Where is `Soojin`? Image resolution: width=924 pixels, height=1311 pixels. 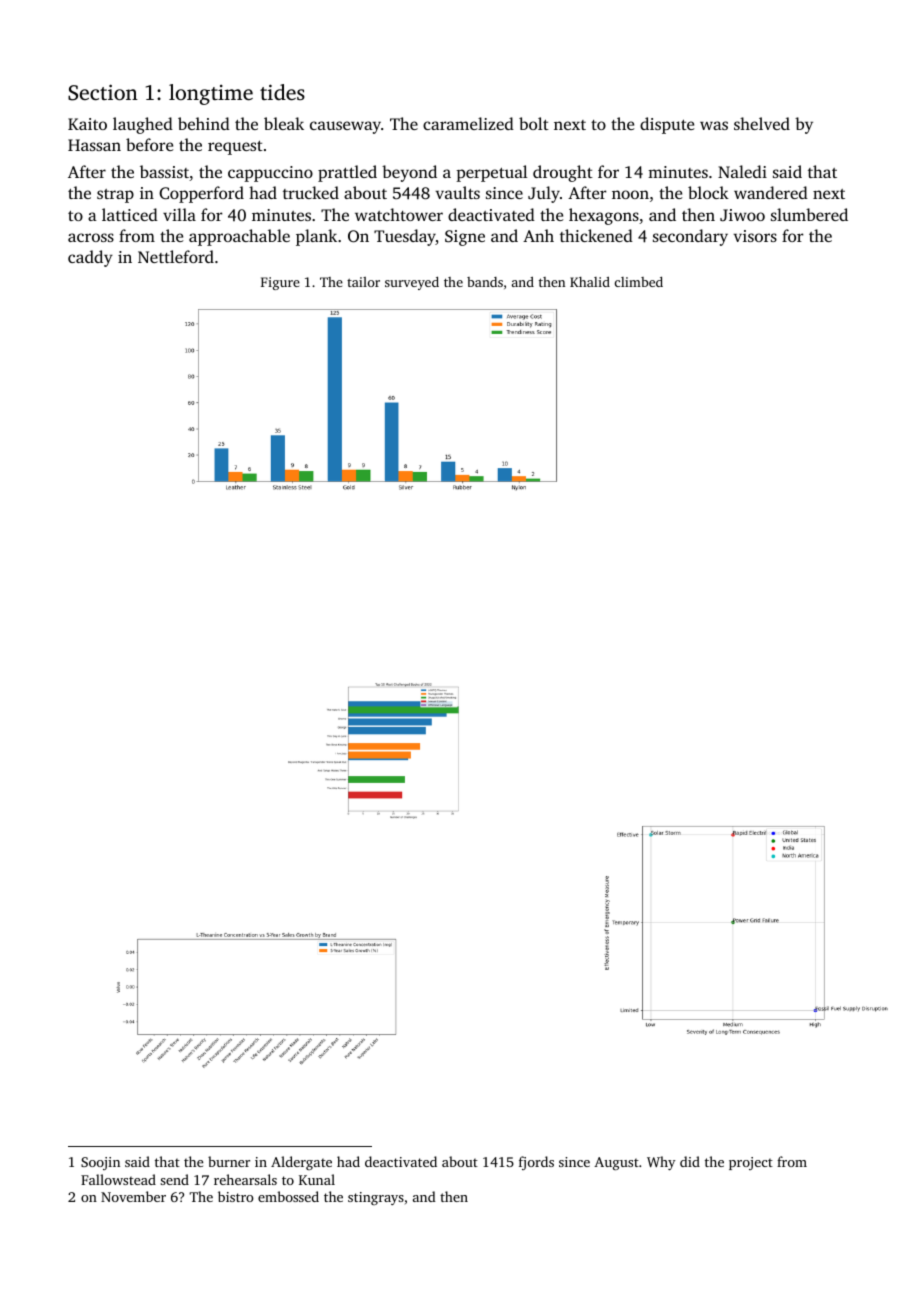
Soojin is located at coordinates (100, 1163).
